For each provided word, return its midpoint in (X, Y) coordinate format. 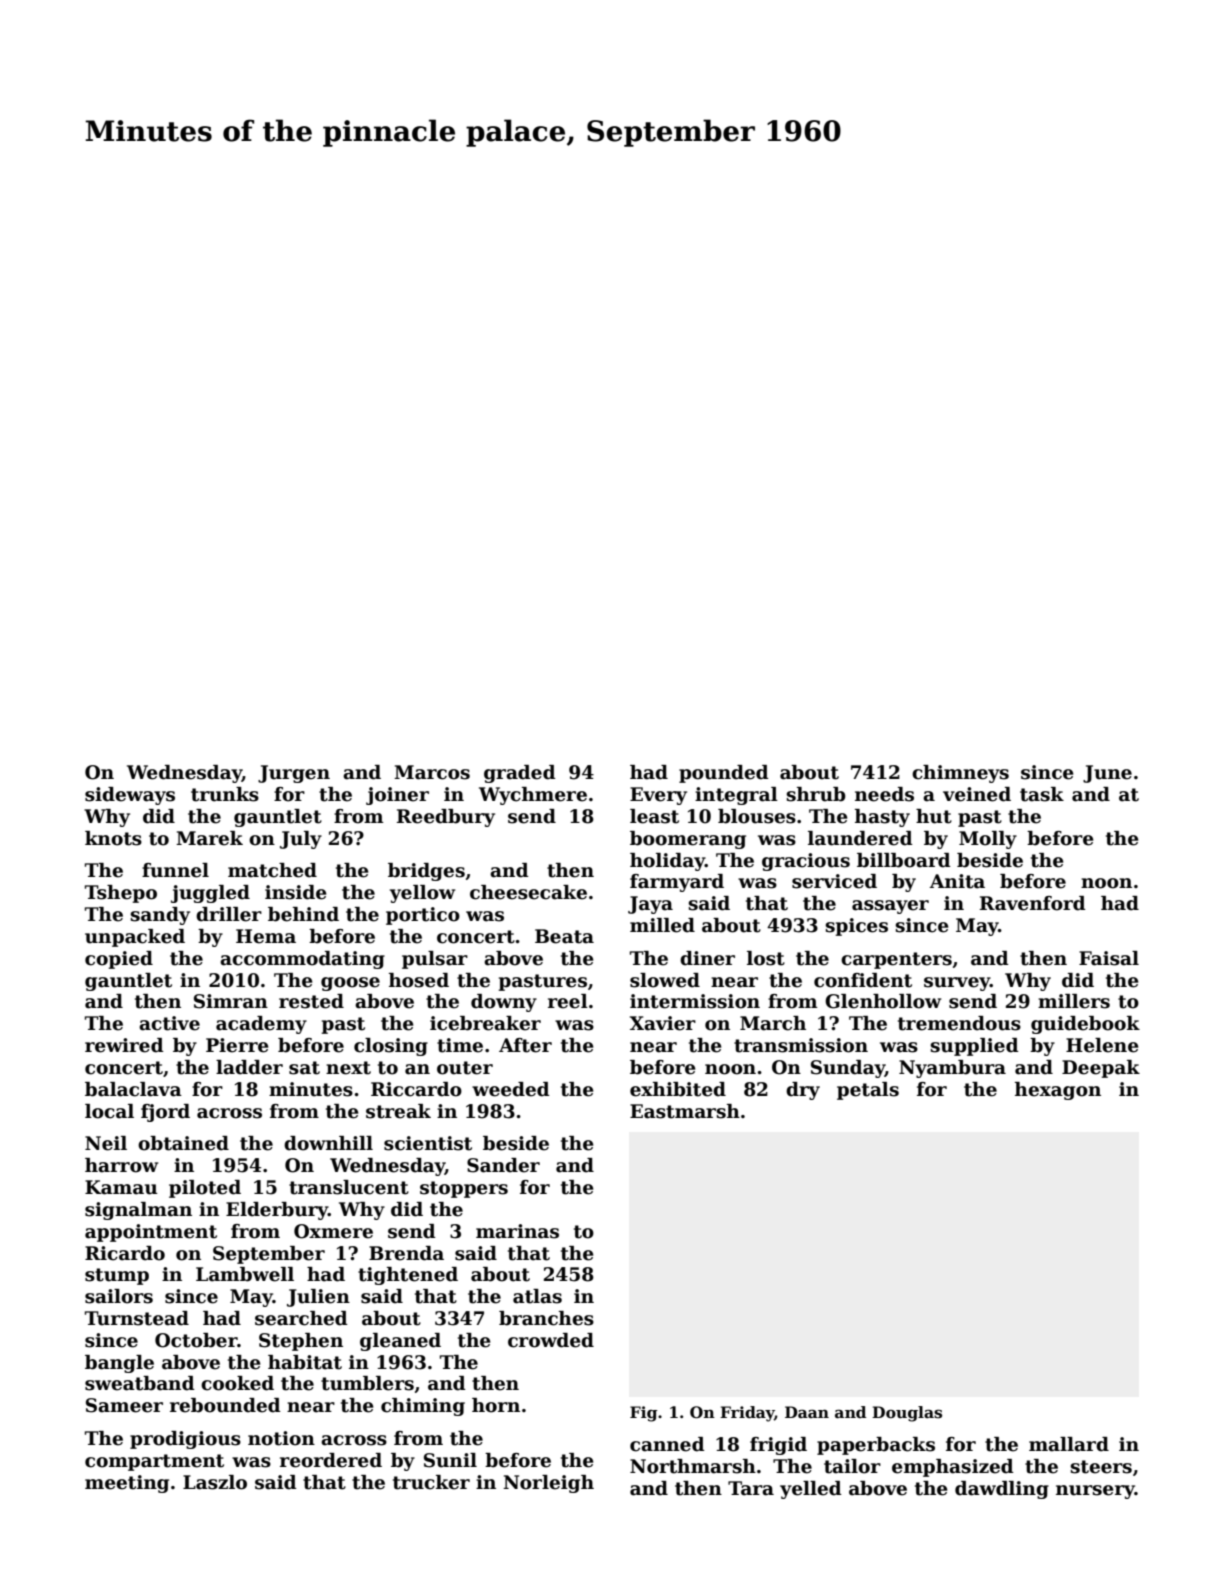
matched (272, 870)
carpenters (896, 960)
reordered (331, 1460)
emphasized (953, 1468)
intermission (695, 1001)
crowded (551, 1340)
